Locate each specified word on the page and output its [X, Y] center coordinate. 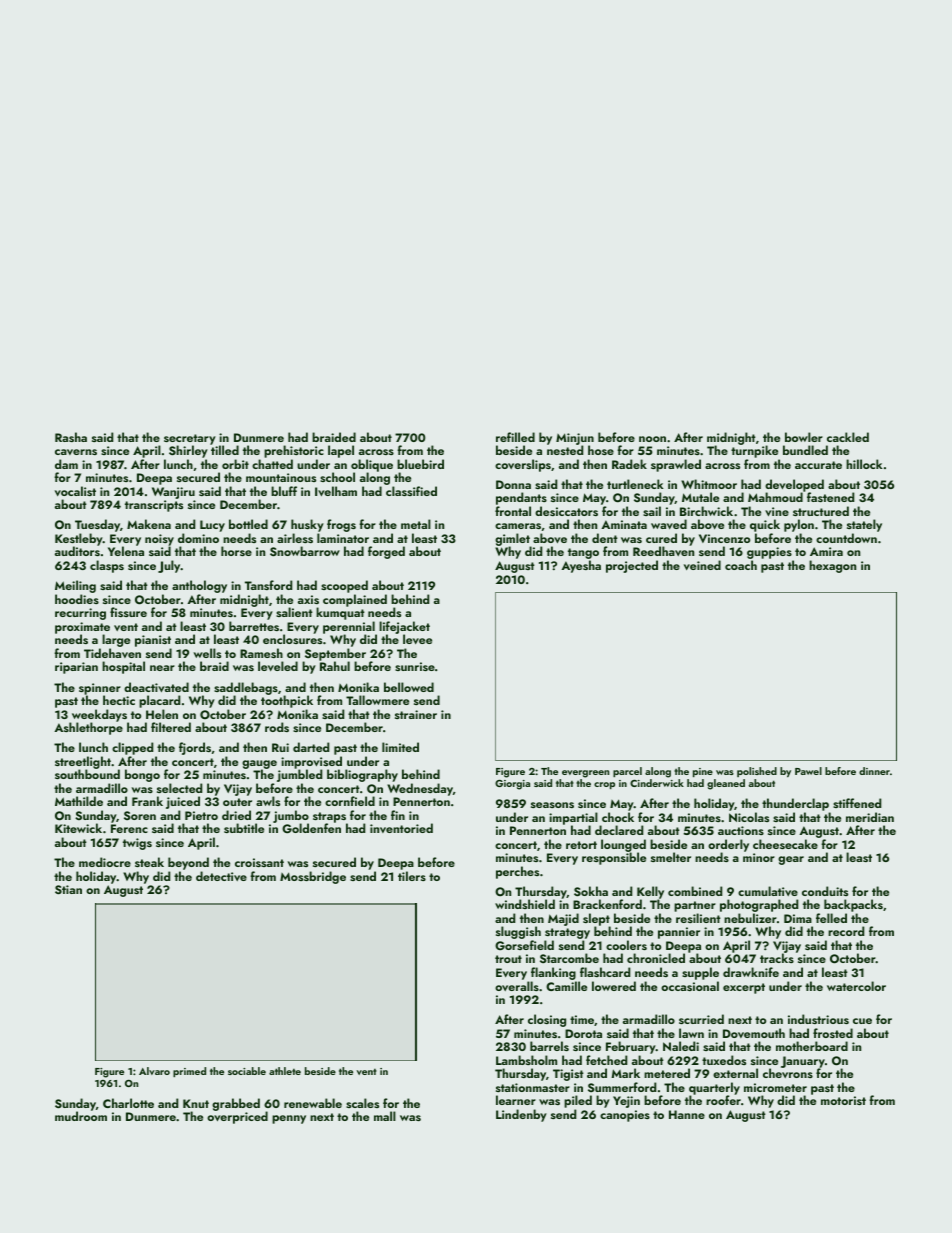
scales [362, 1103]
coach [741, 565]
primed [189, 1072]
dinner [874, 771]
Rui [280, 747]
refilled [515, 437]
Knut [196, 1103]
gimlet [513, 540]
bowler [804, 437]
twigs [137, 844]
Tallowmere [377, 700]
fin [398, 815]
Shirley [188, 451]
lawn [691, 1033]
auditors [77, 551]
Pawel [808, 771]
